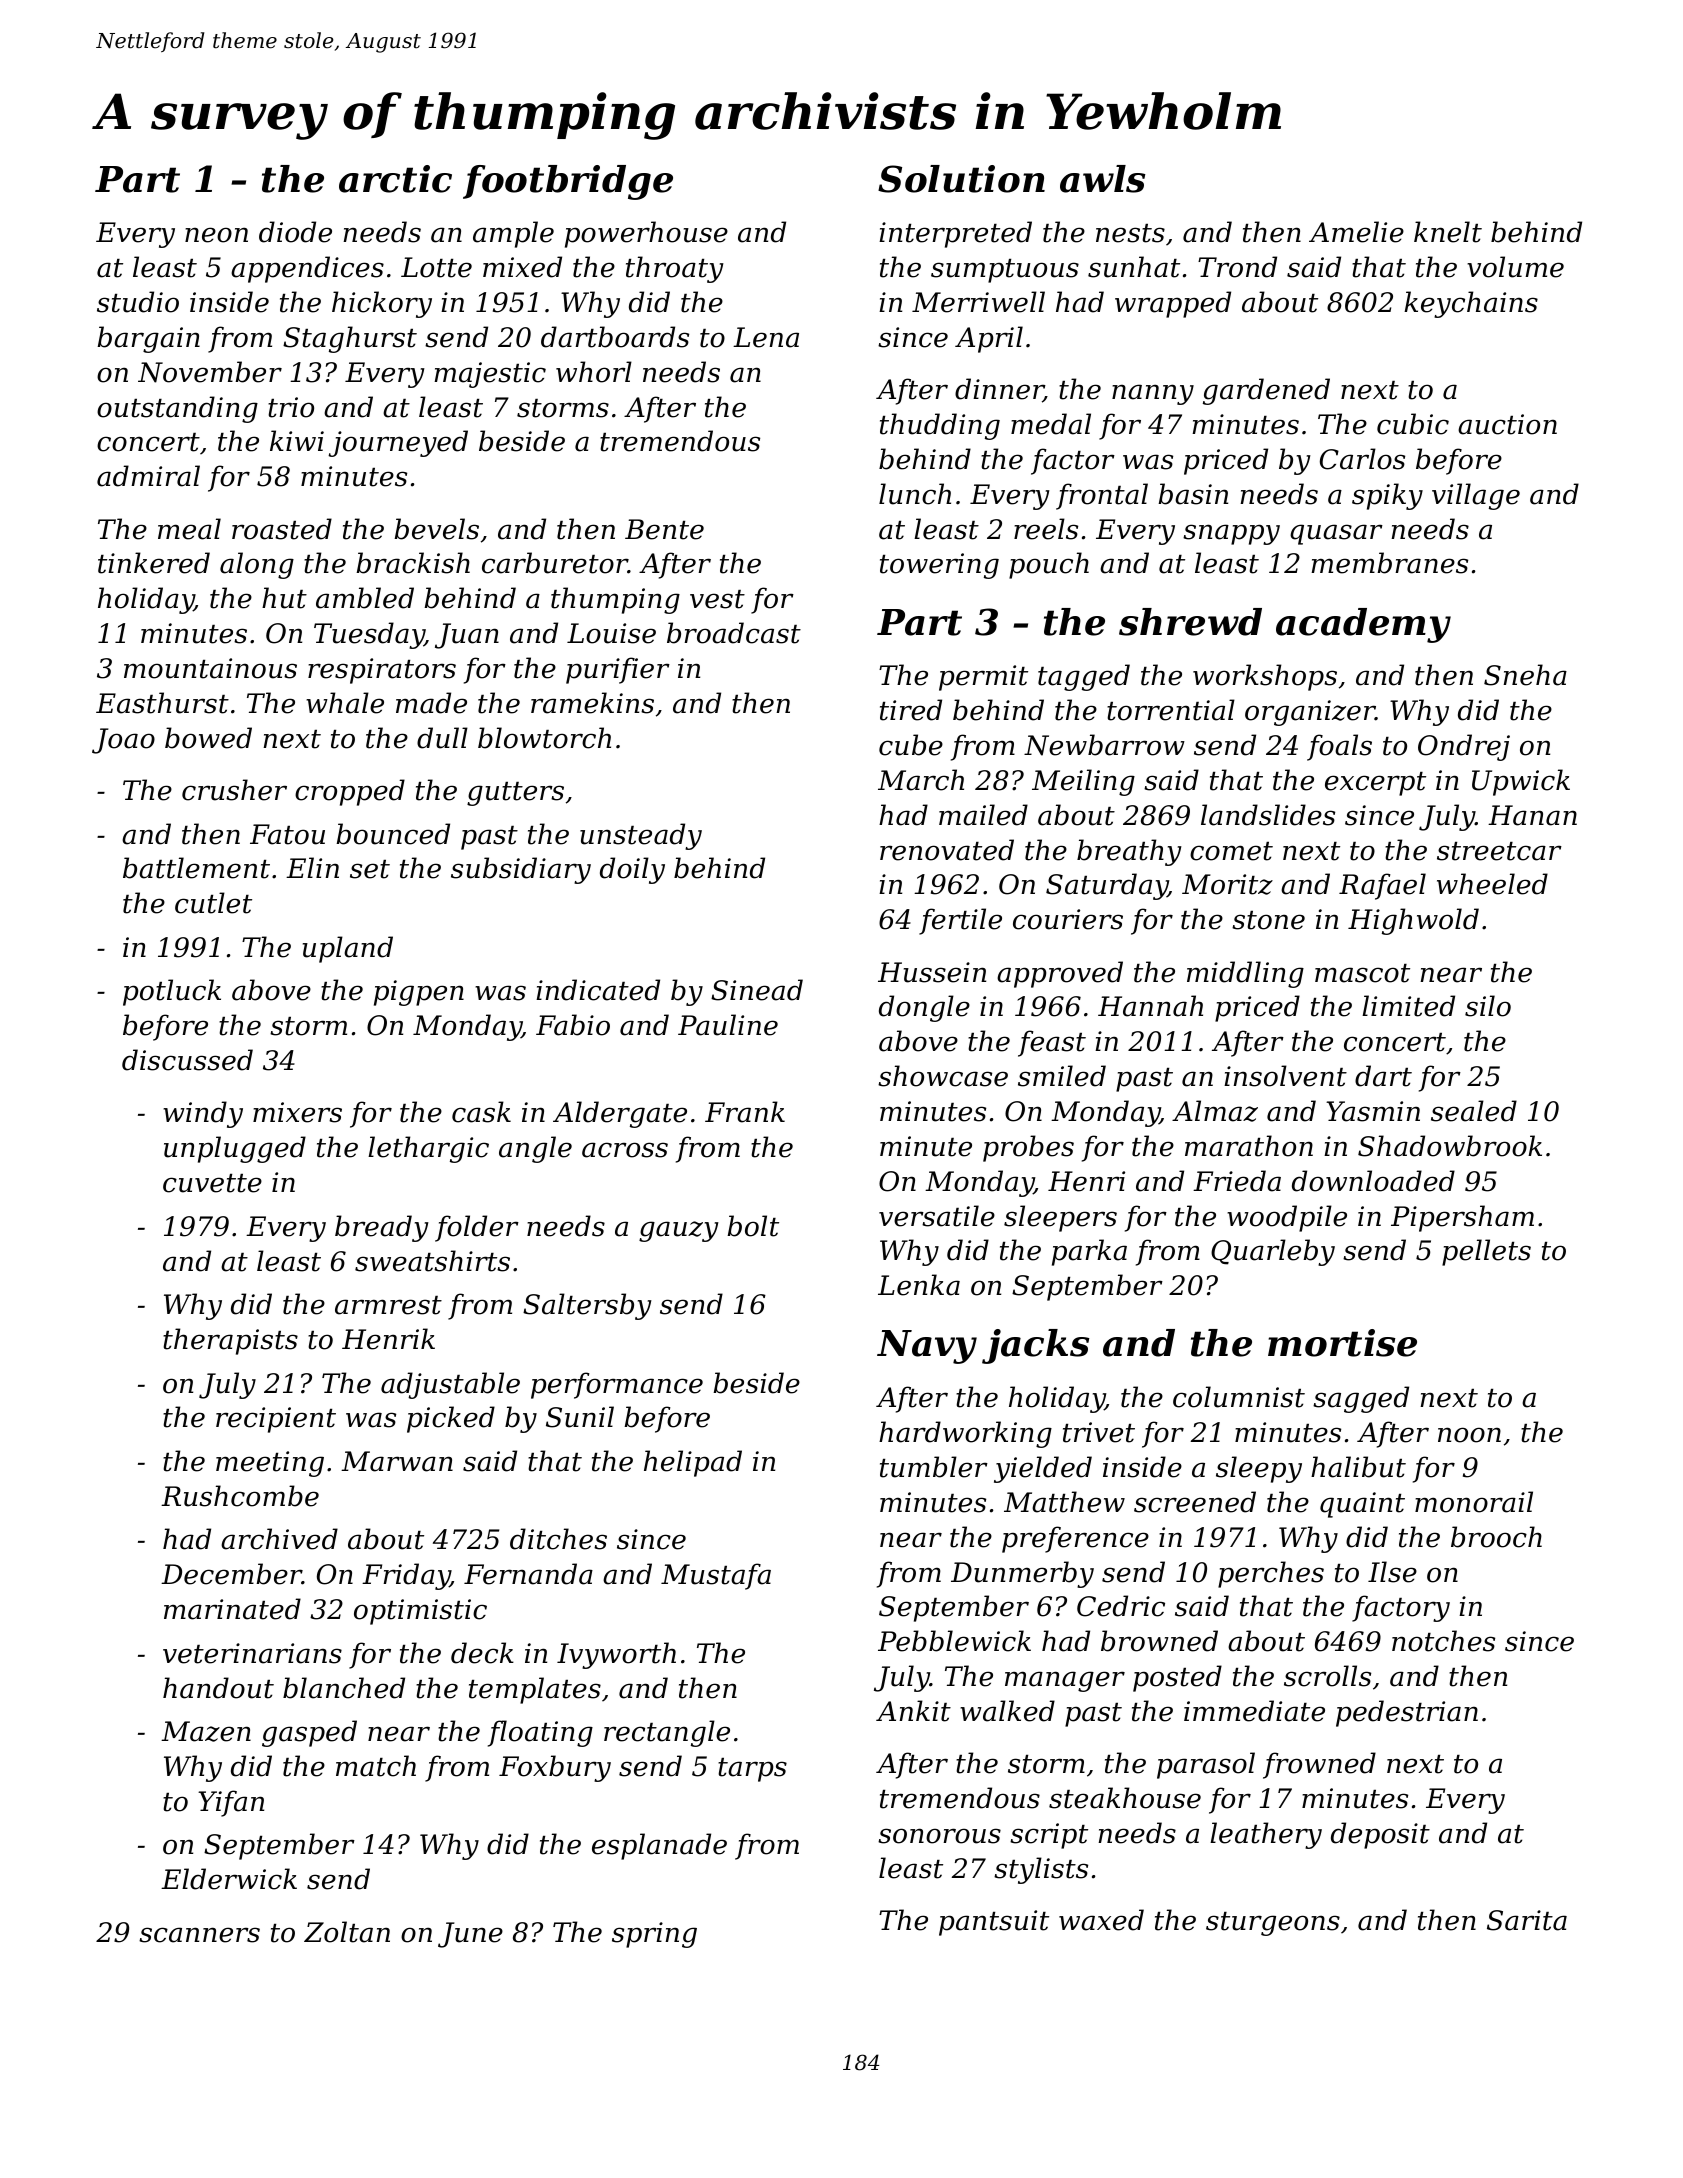 The height and width of the screenshot is (2178, 1683). Describe the element at coordinates (654, 1935) in the screenshot. I see `spring` at that location.
